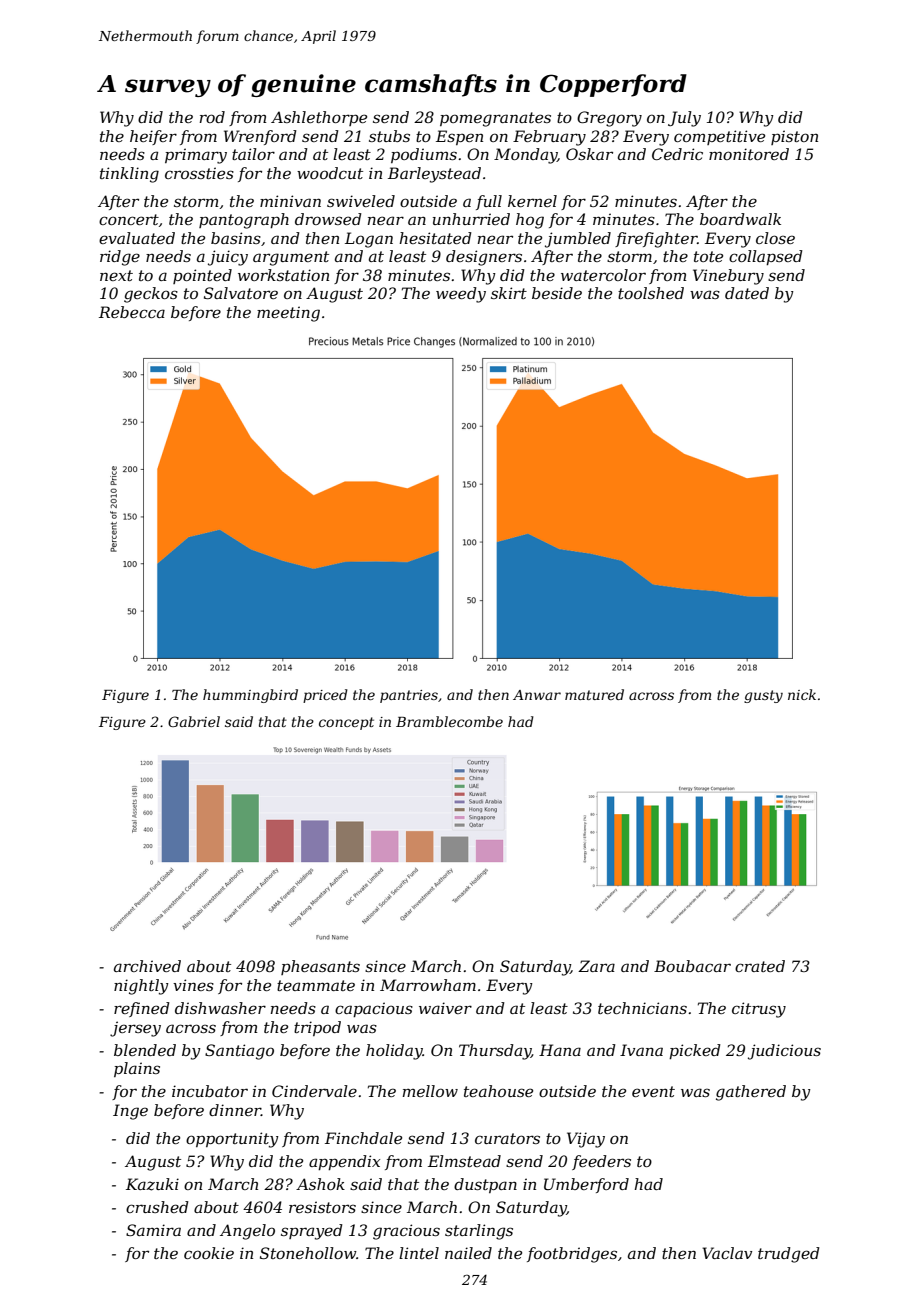 The image size is (924, 1308). Describe the element at coordinates (132, 312) in the screenshot. I see `Rebecca` at that location.
